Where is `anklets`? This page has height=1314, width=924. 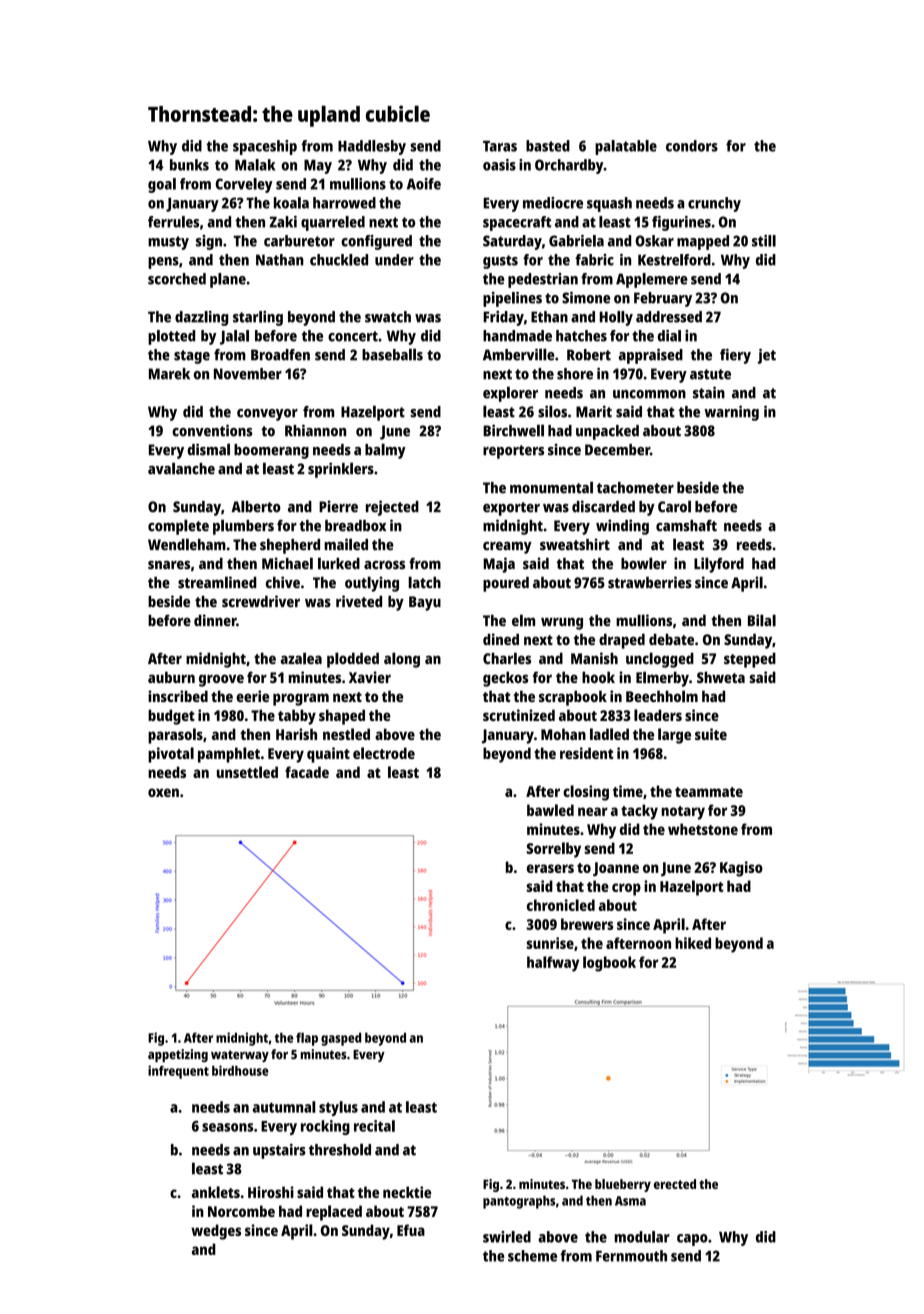 anklets is located at coordinates (216, 1192).
